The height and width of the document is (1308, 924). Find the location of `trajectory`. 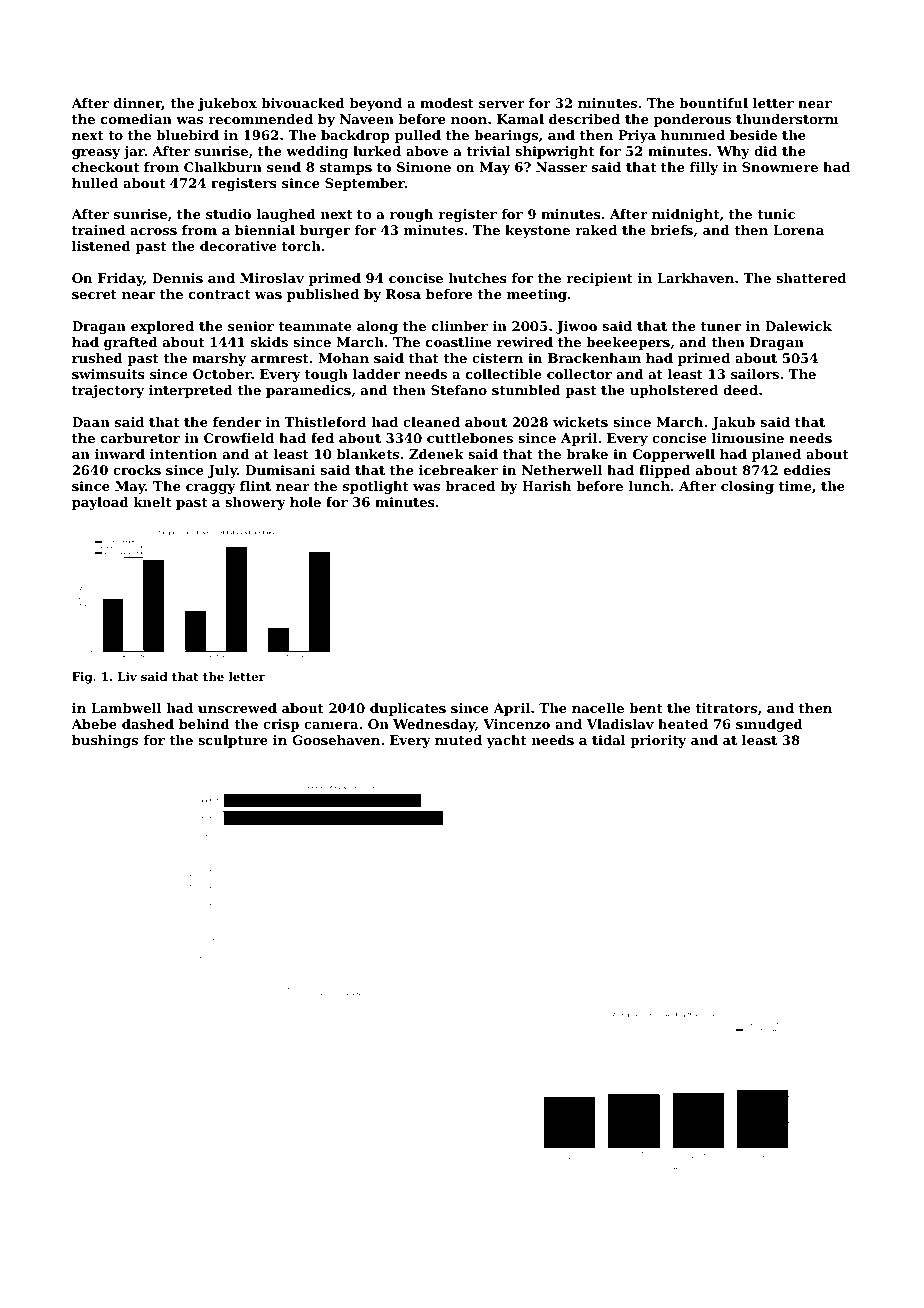

trajectory is located at coordinates (108, 391).
